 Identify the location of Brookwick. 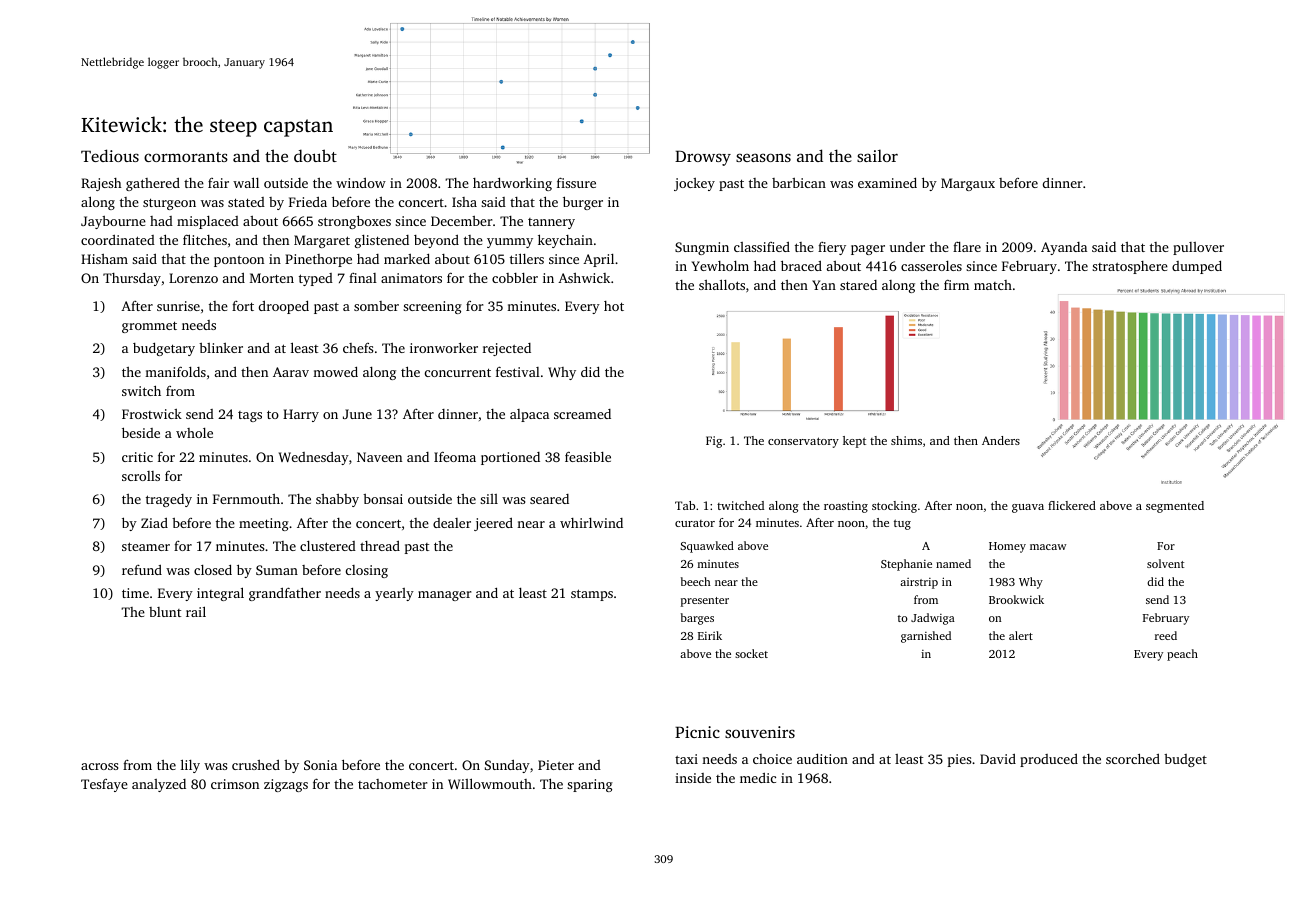
(1016, 599).
